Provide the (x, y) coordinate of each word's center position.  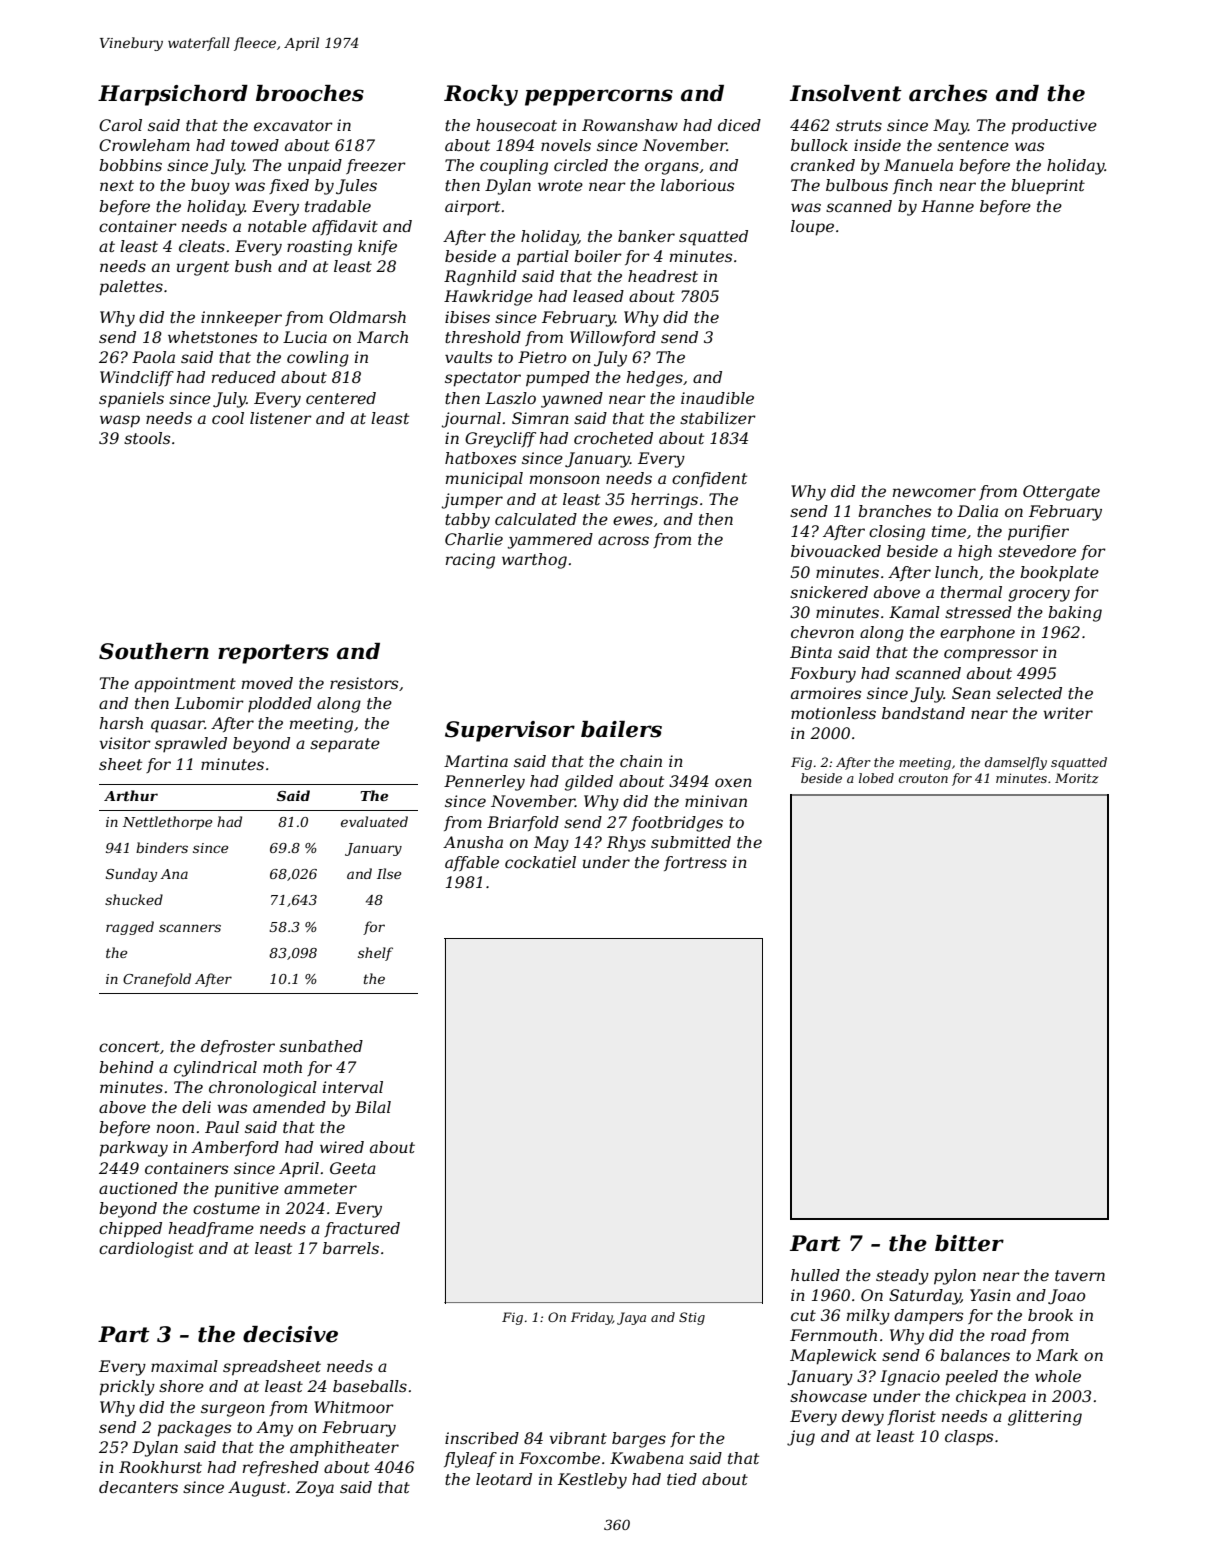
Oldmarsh (367, 317)
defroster (238, 1047)
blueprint (1048, 186)
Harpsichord (173, 95)
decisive (290, 1334)
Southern (154, 651)
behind (126, 1067)
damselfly (1016, 763)
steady (902, 1277)
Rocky (481, 95)
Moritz (1077, 778)
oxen (733, 782)
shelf (375, 954)
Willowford (613, 338)
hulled (815, 1275)
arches (948, 93)
